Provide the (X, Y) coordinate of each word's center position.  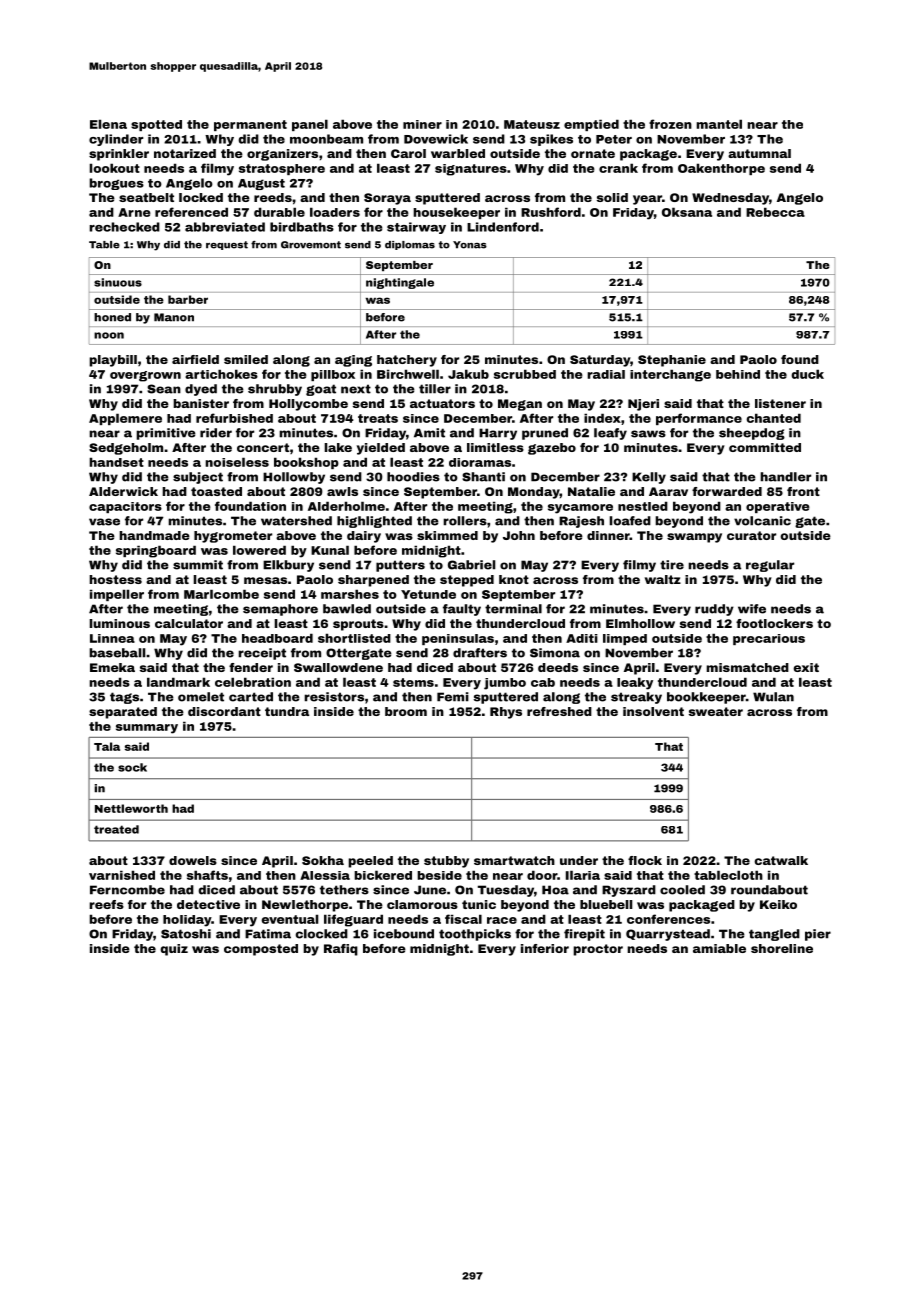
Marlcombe (221, 594)
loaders (335, 212)
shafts (207, 875)
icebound (404, 934)
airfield (195, 359)
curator (751, 535)
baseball (117, 653)
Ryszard (629, 891)
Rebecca (775, 212)
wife (752, 609)
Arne (134, 212)
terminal (513, 609)
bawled (347, 609)
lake (338, 447)
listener (780, 403)
